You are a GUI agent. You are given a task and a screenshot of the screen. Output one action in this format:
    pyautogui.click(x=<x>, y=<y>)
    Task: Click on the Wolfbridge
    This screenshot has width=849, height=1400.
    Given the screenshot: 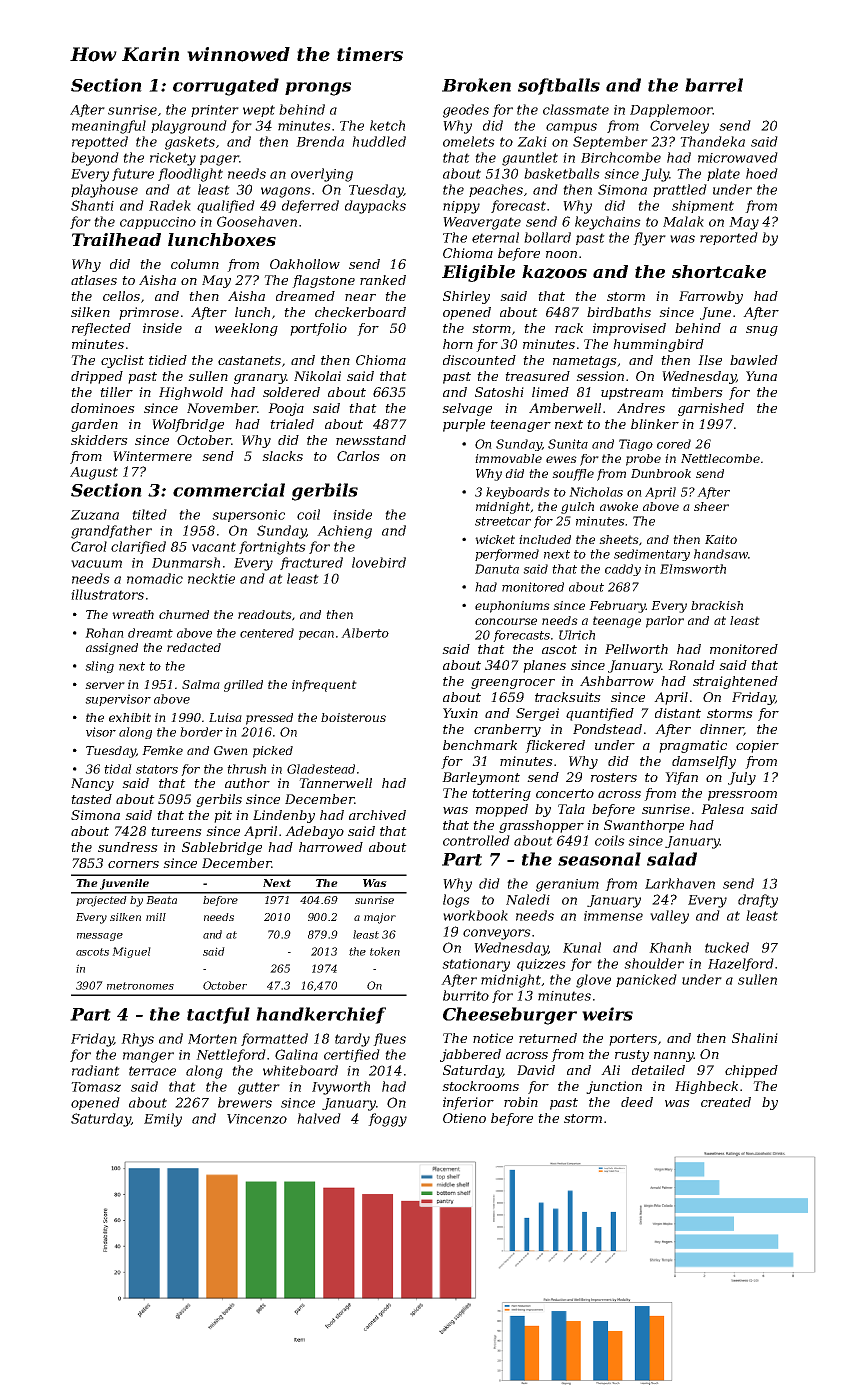 What is the action you would take?
    pyautogui.click(x=188, y=425)
